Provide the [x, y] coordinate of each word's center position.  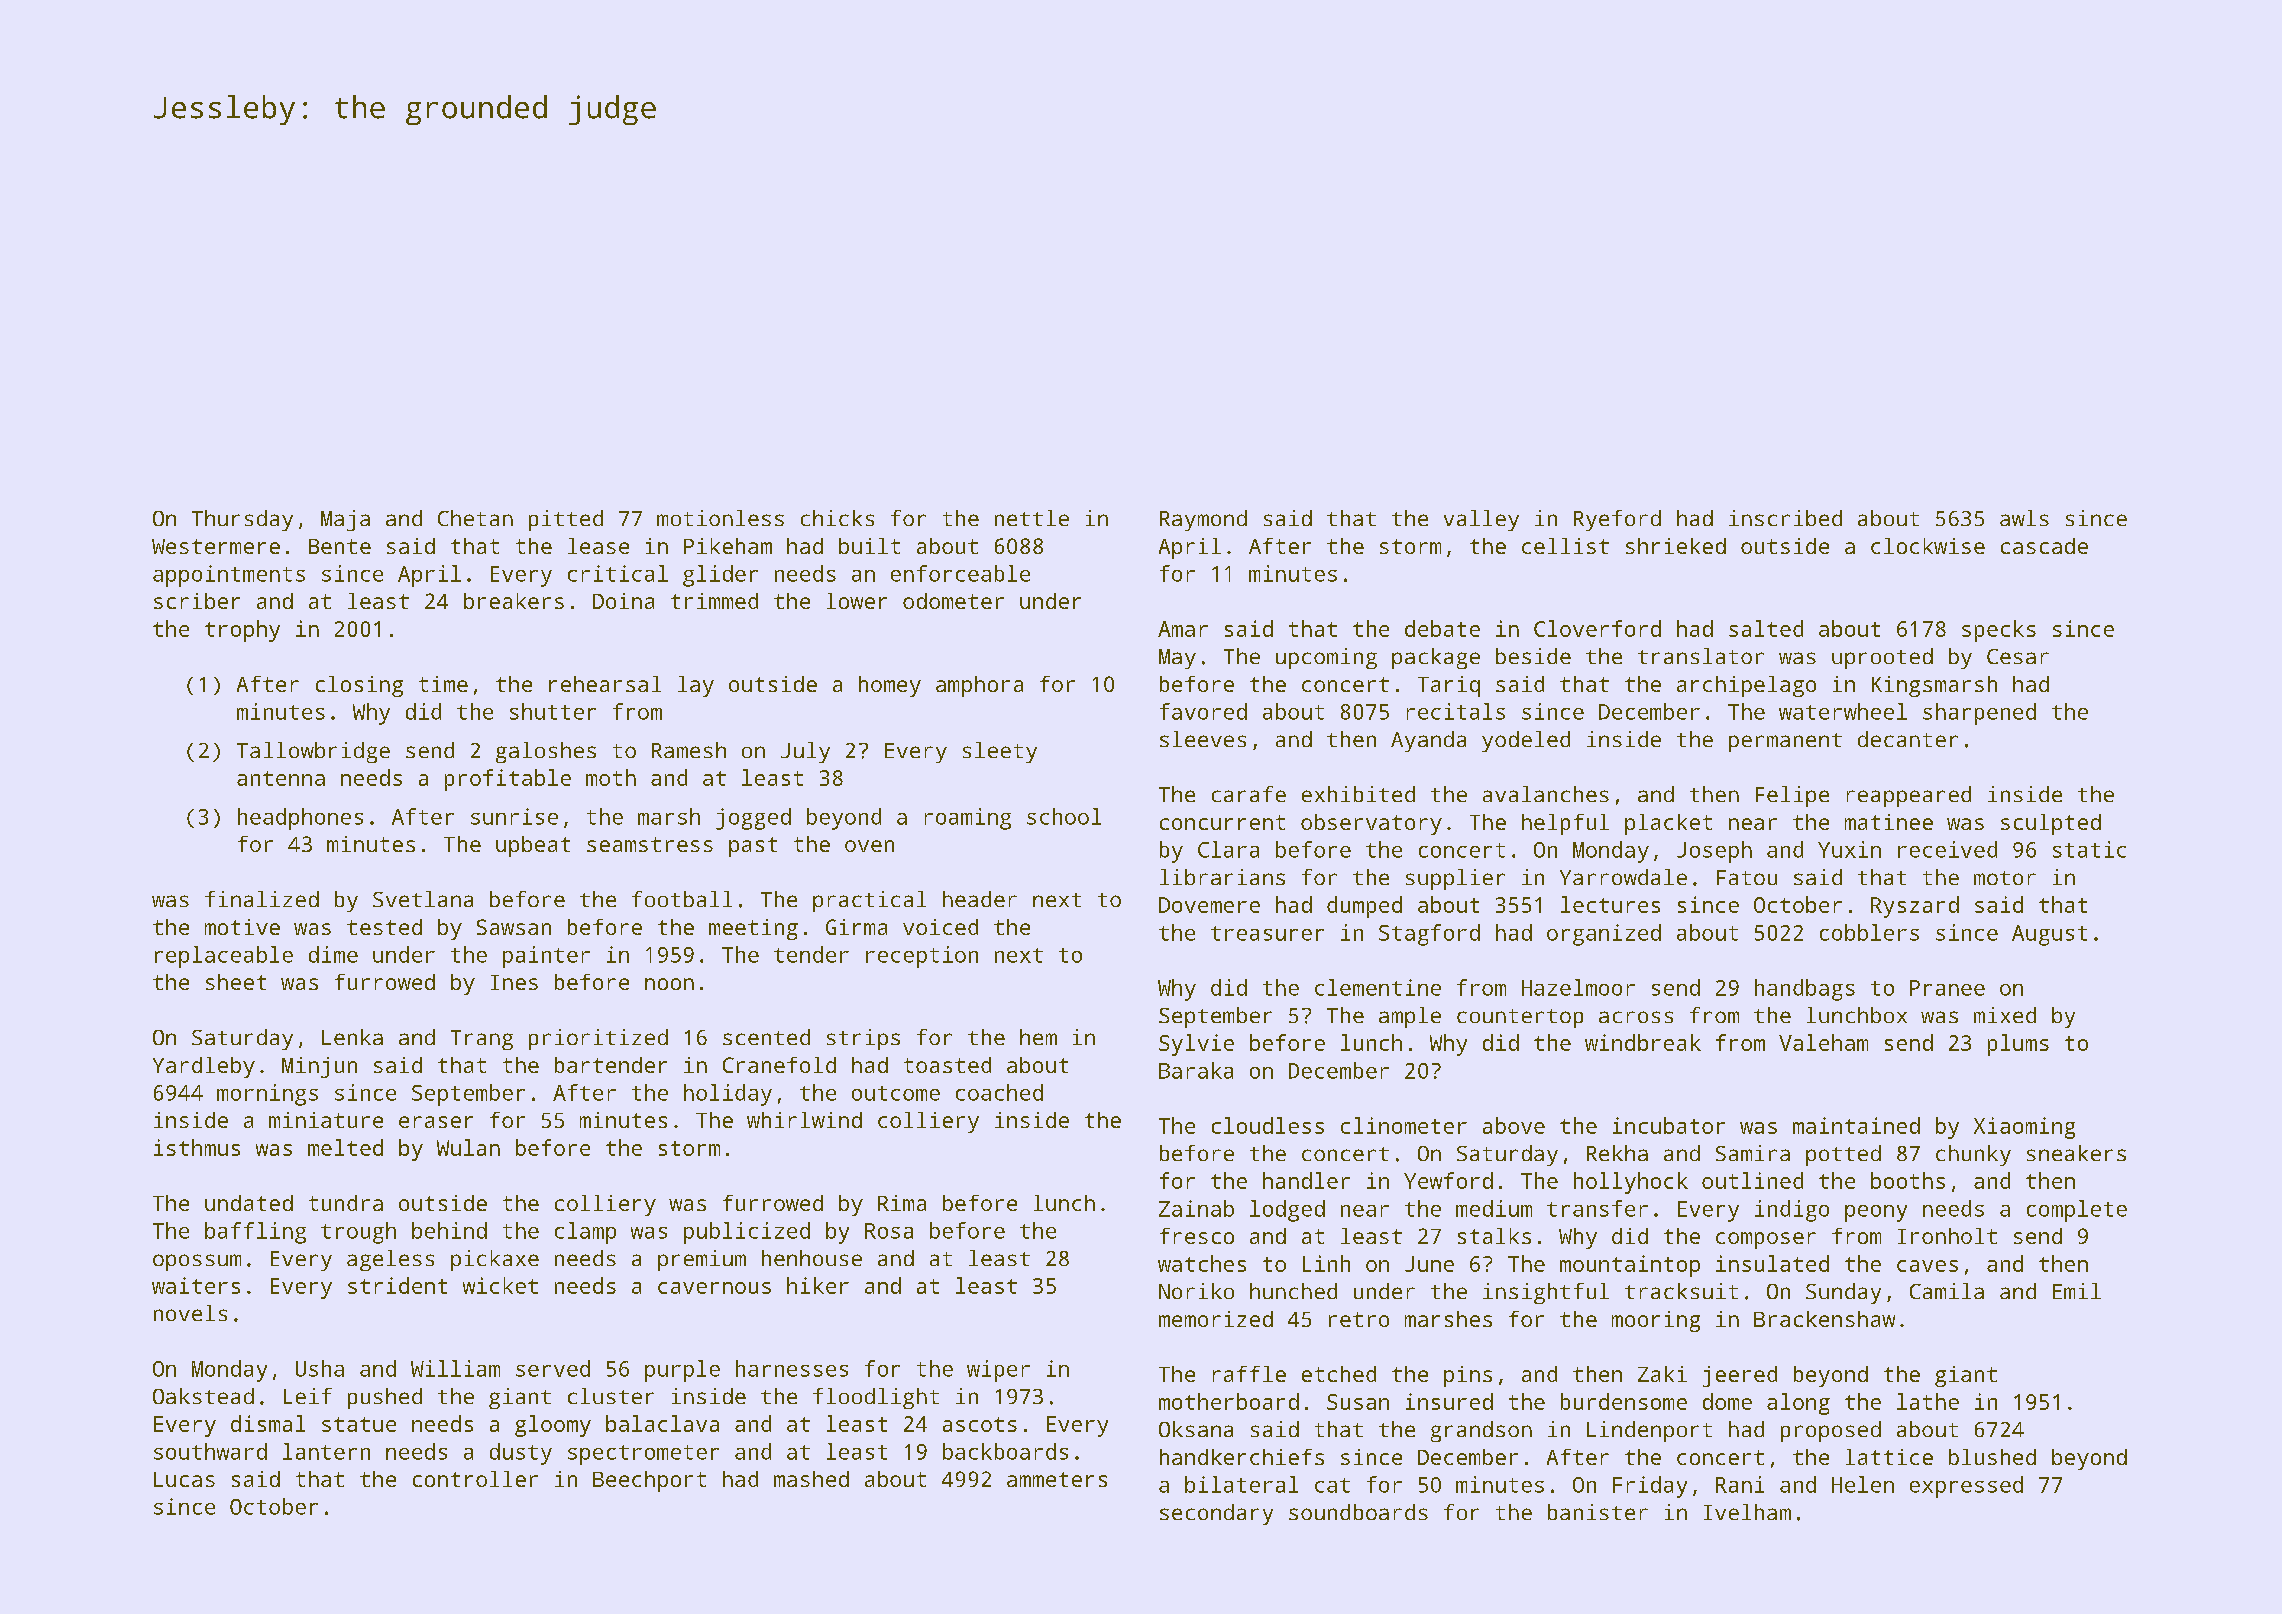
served [553, 1368]
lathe [1928, 1401]
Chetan [475, 518]
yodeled [1526, 741]
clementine [1378, 987]
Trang [482, 1040]
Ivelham [1747, 1512]
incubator [1669, 1125]
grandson [1481, 1431]
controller [475, 1479]
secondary [1216, 1514]
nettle [1032, 518]
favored [1203, 711]
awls [2024, 518]
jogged [753, 819]
